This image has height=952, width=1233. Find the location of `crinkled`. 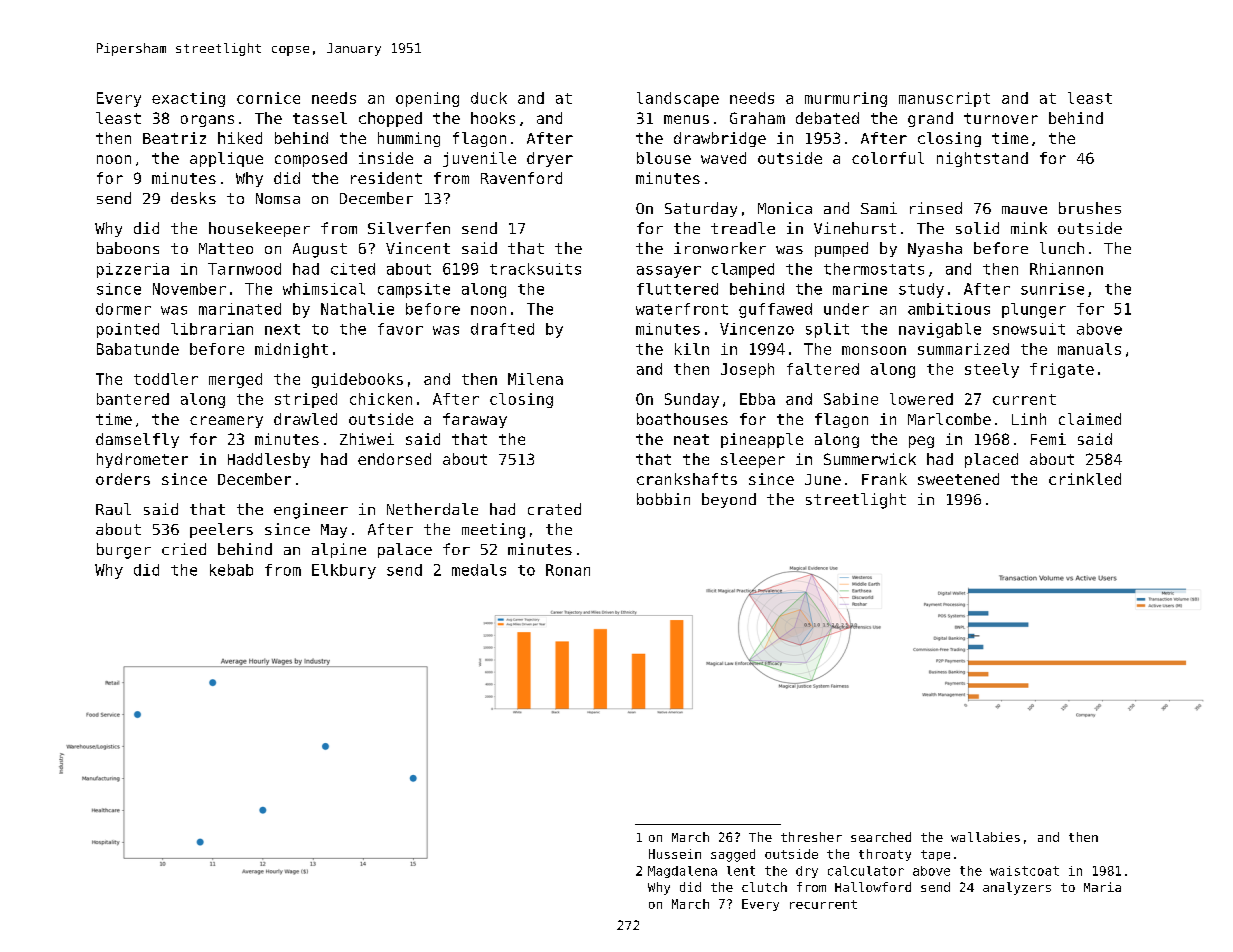

crinkled is located at coordinates (1085, 479).
